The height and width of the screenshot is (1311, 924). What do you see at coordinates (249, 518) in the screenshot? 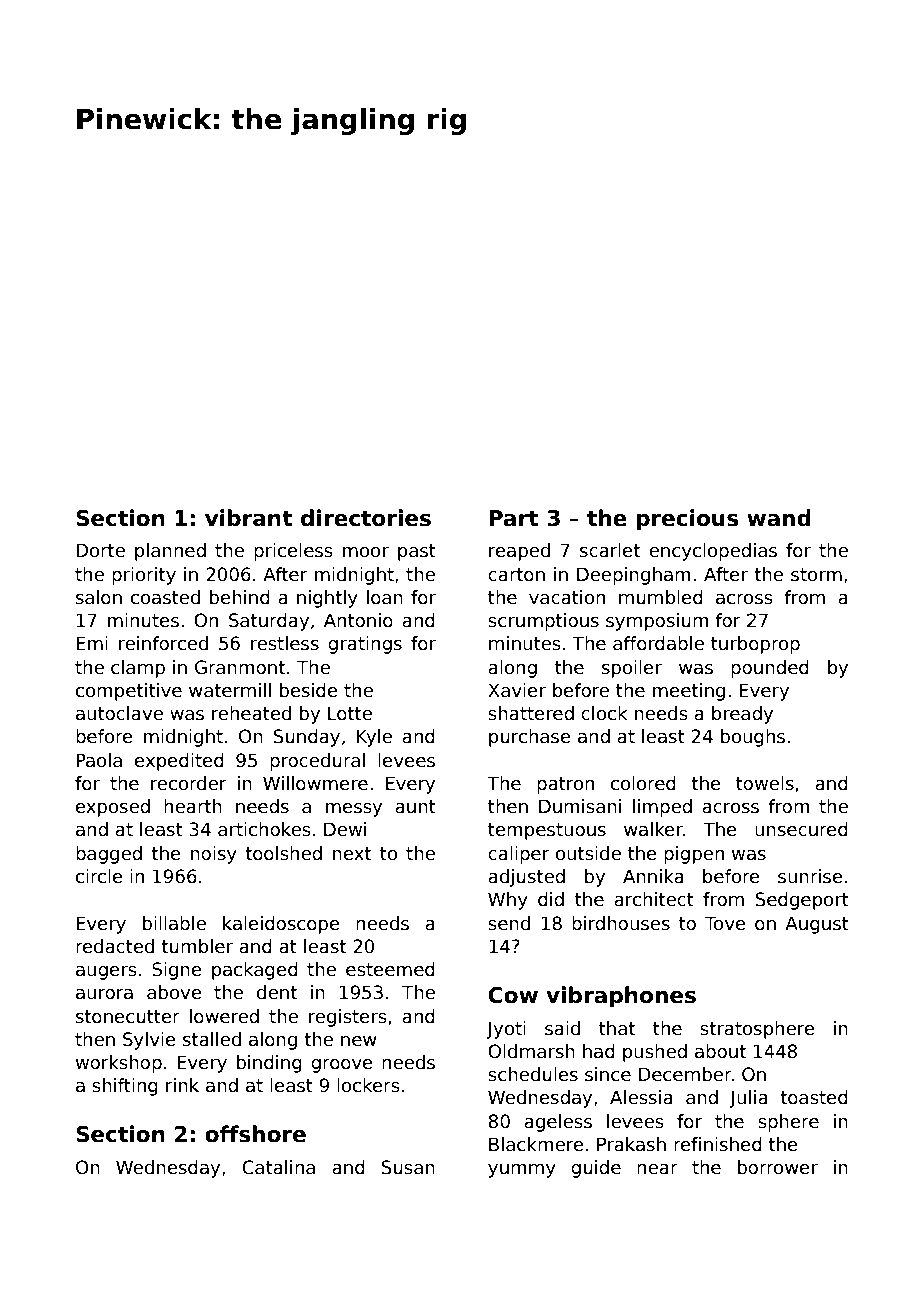
I see `vibrant` at bounding box center [249, 518].
